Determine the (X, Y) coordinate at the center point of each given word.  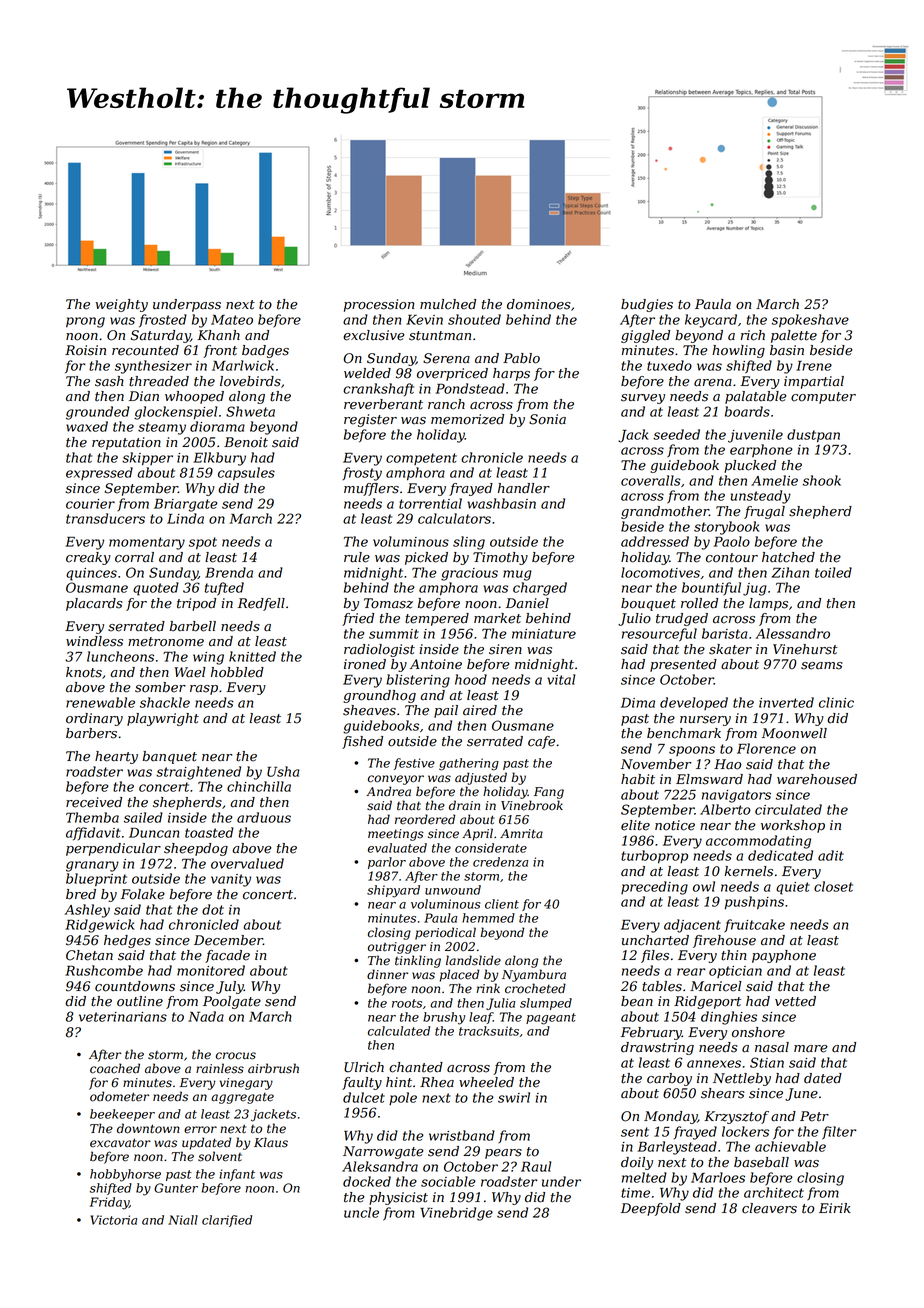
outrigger (397, 948)
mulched (448, 304)
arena (713, 383)
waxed (87, 426)
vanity (231, 880)
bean (637, 1001)
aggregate (242, 1098)
